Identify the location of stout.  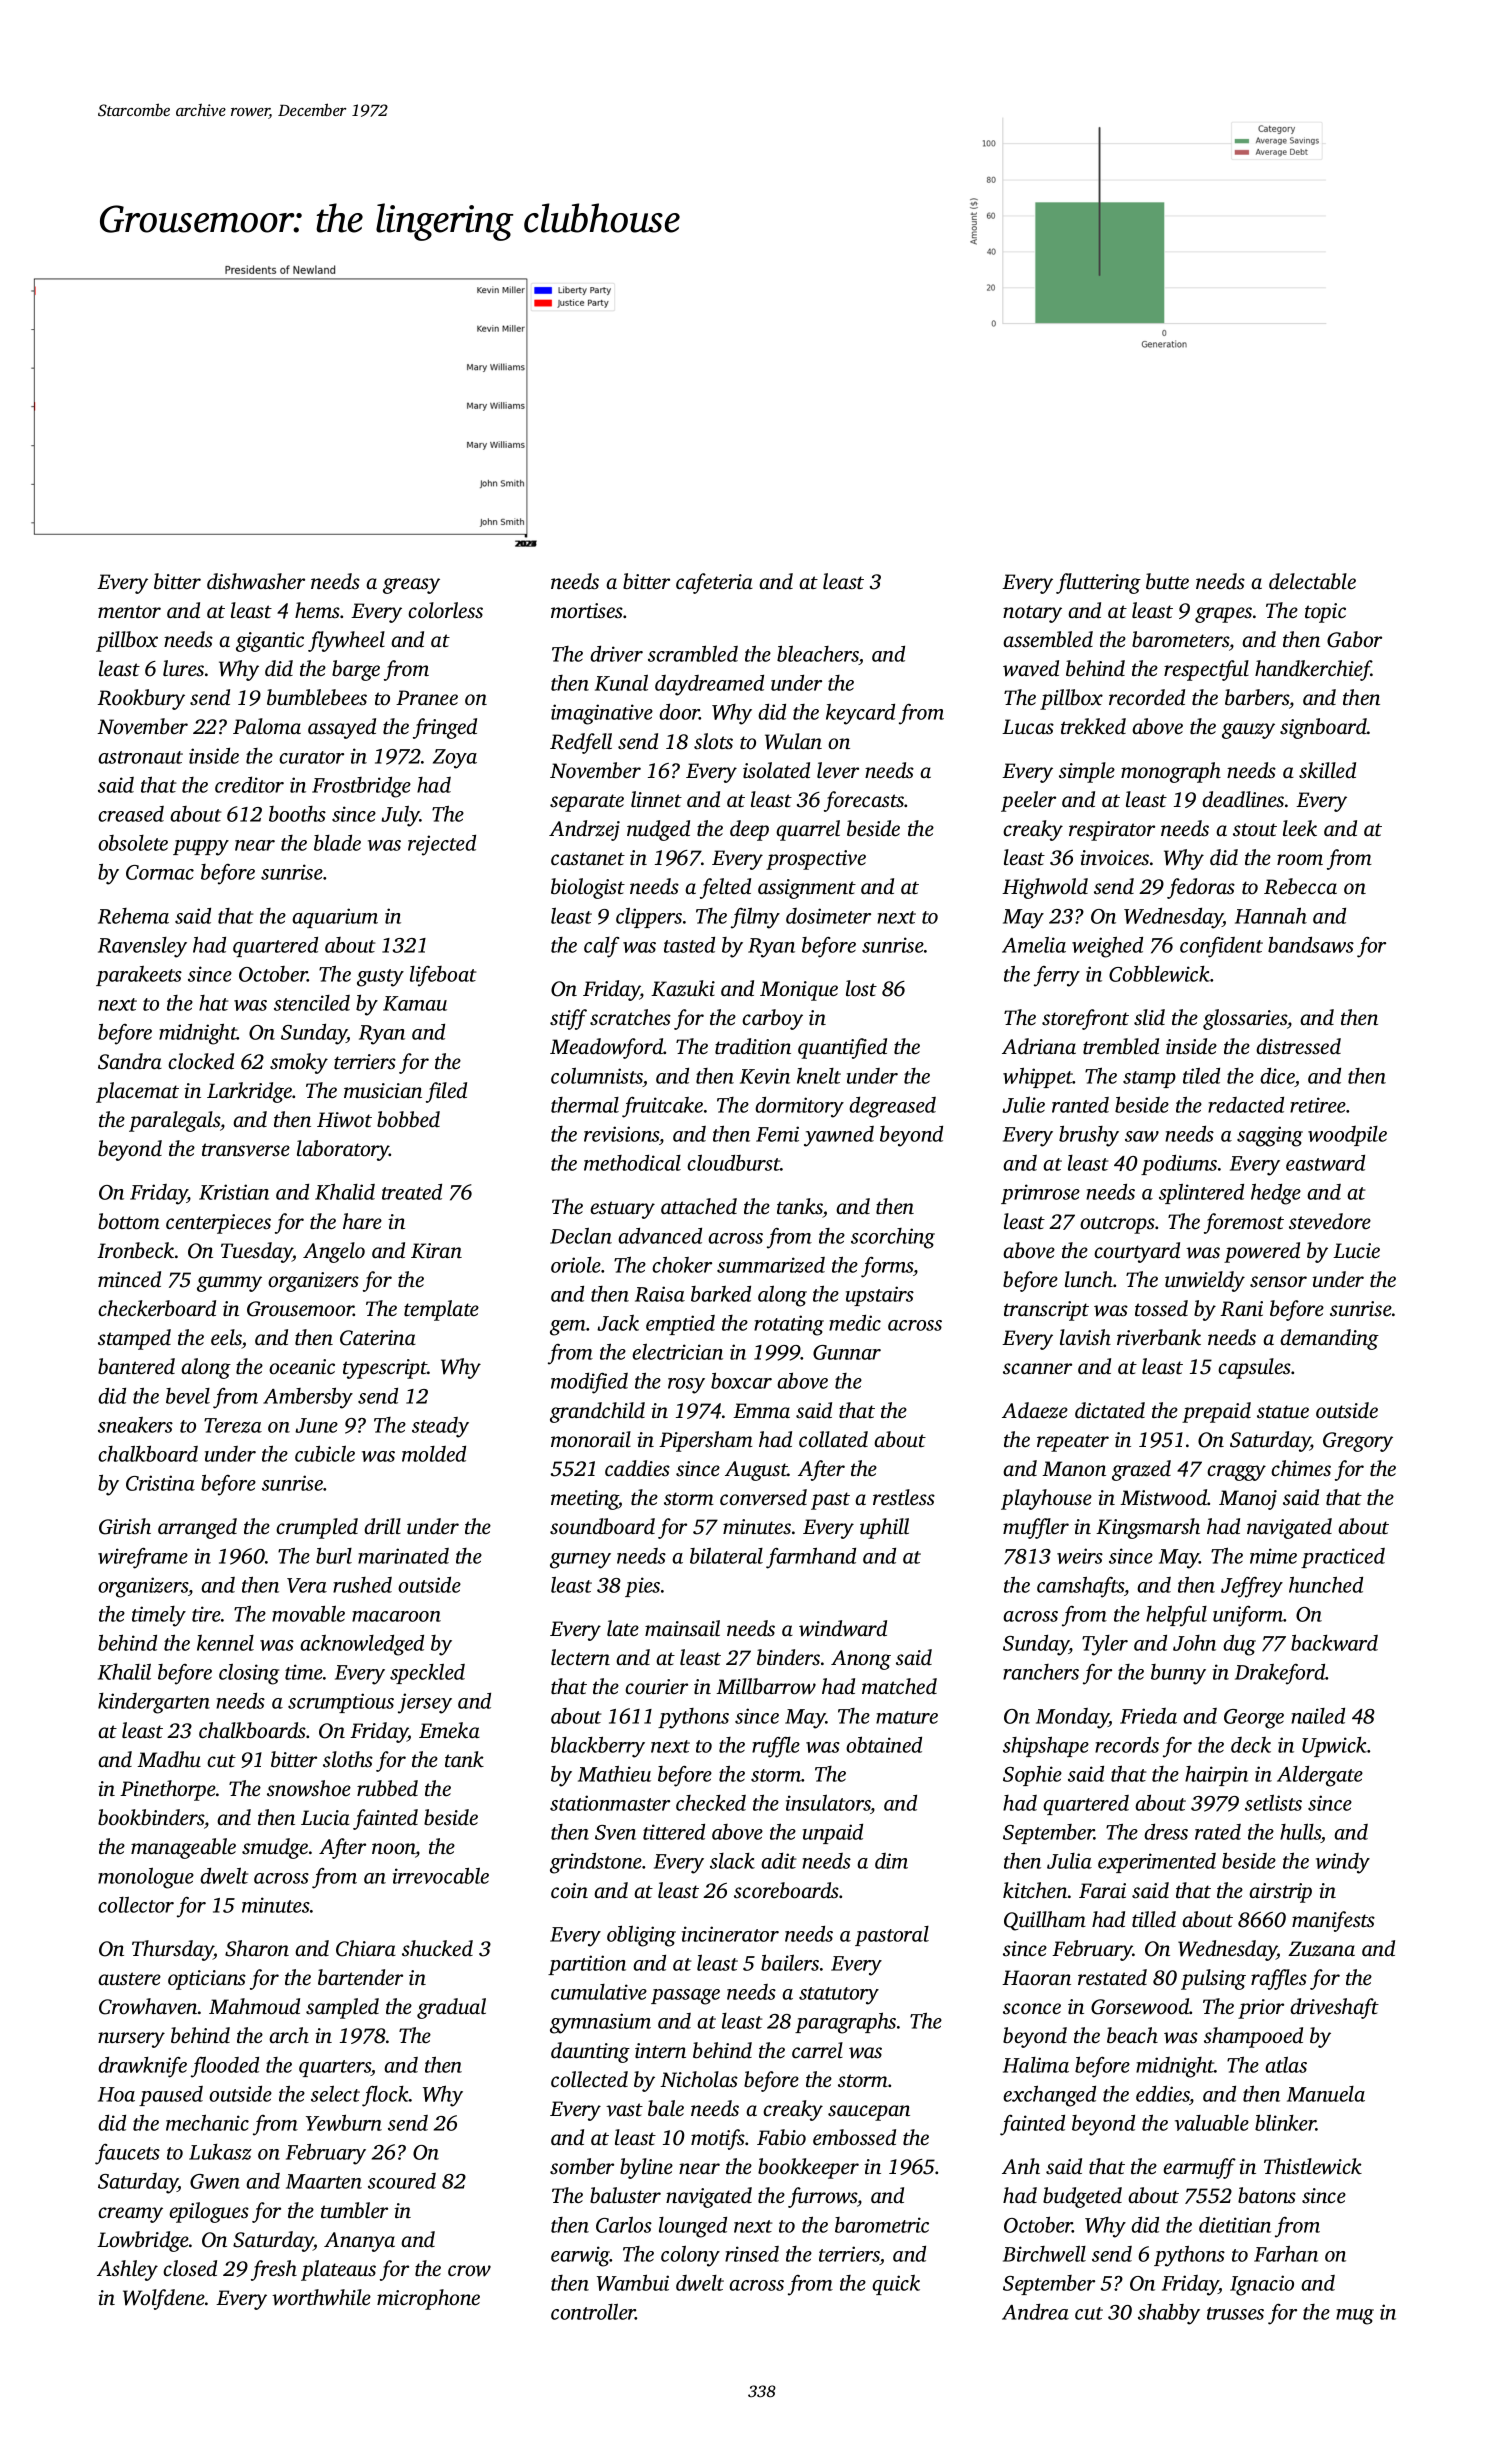
(1255, 829).
